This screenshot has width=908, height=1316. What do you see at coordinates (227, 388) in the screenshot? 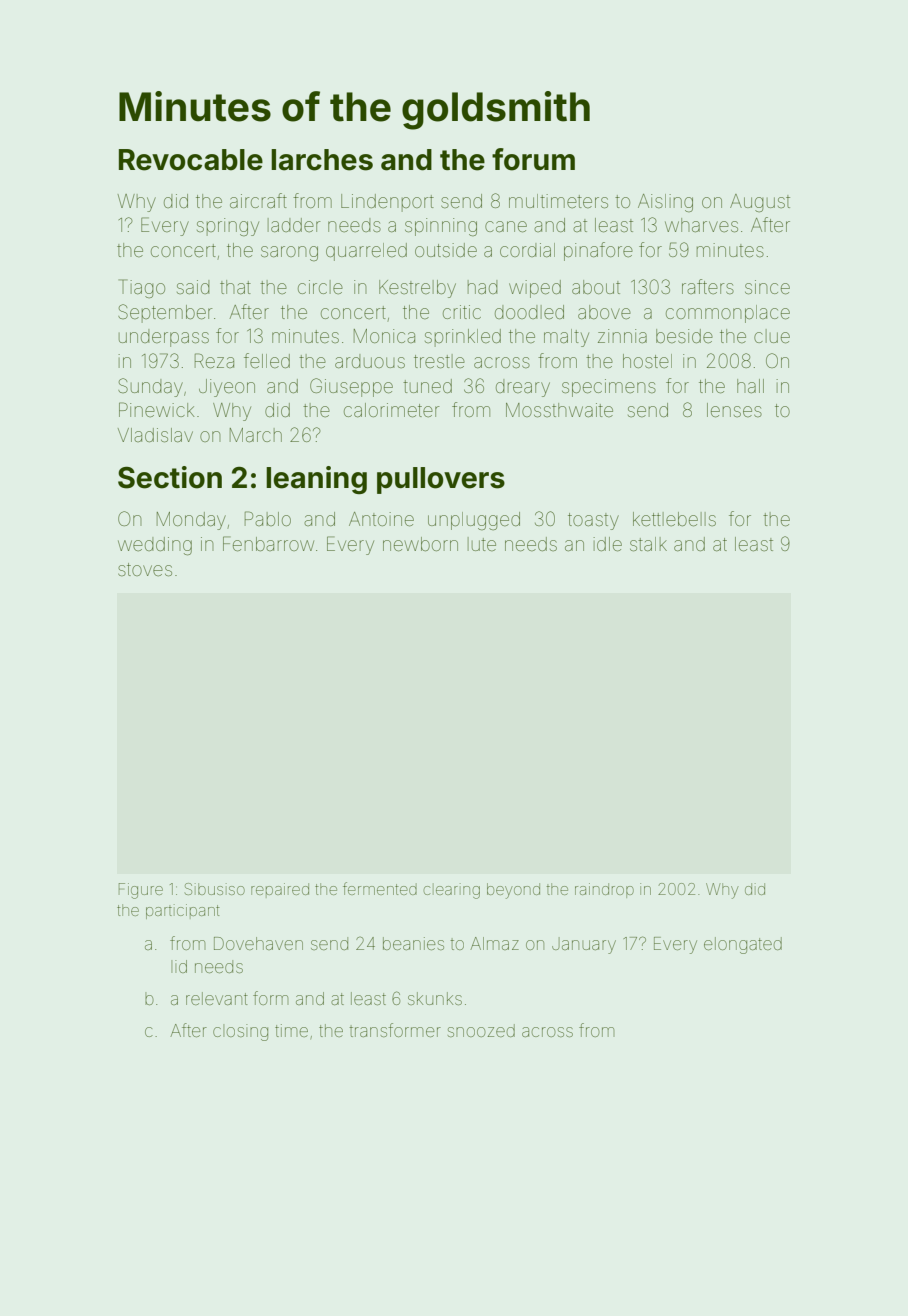
I see `Jiyeon` at bounding box center [227, 388].
